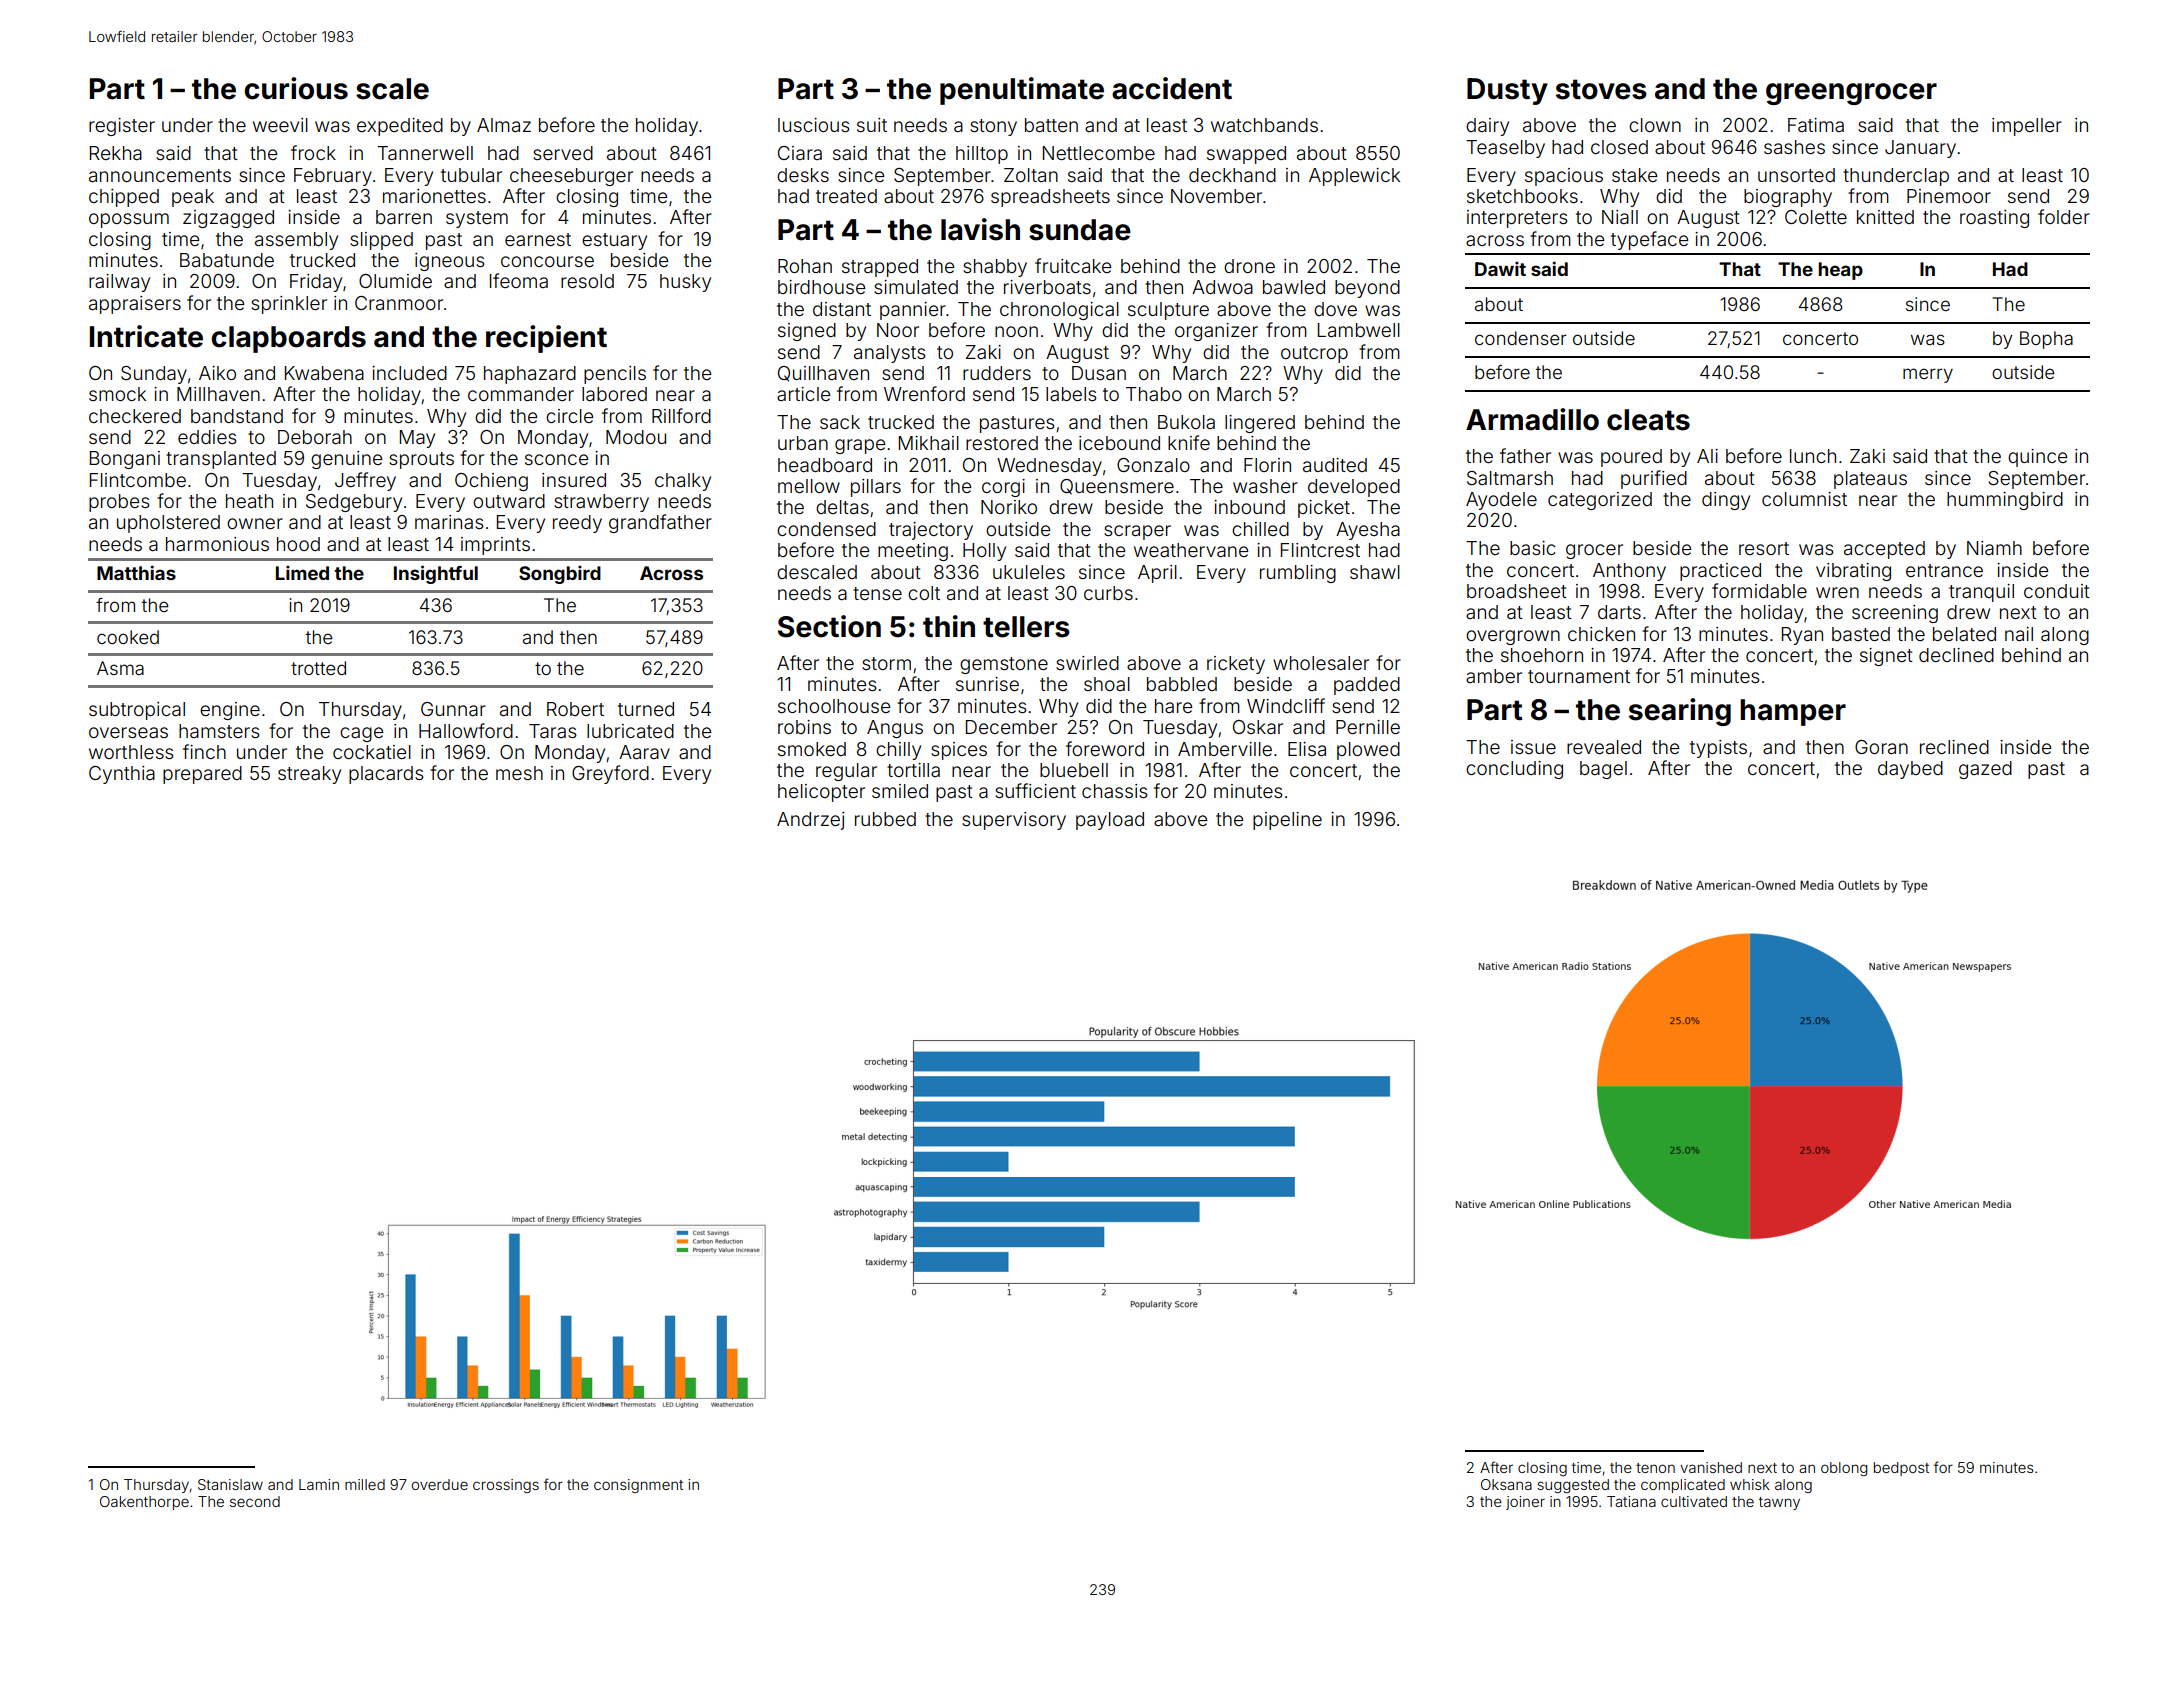 The width and height of the screenshot is (2178, 1683). I want to click on concluding, so click(1514, 770).
